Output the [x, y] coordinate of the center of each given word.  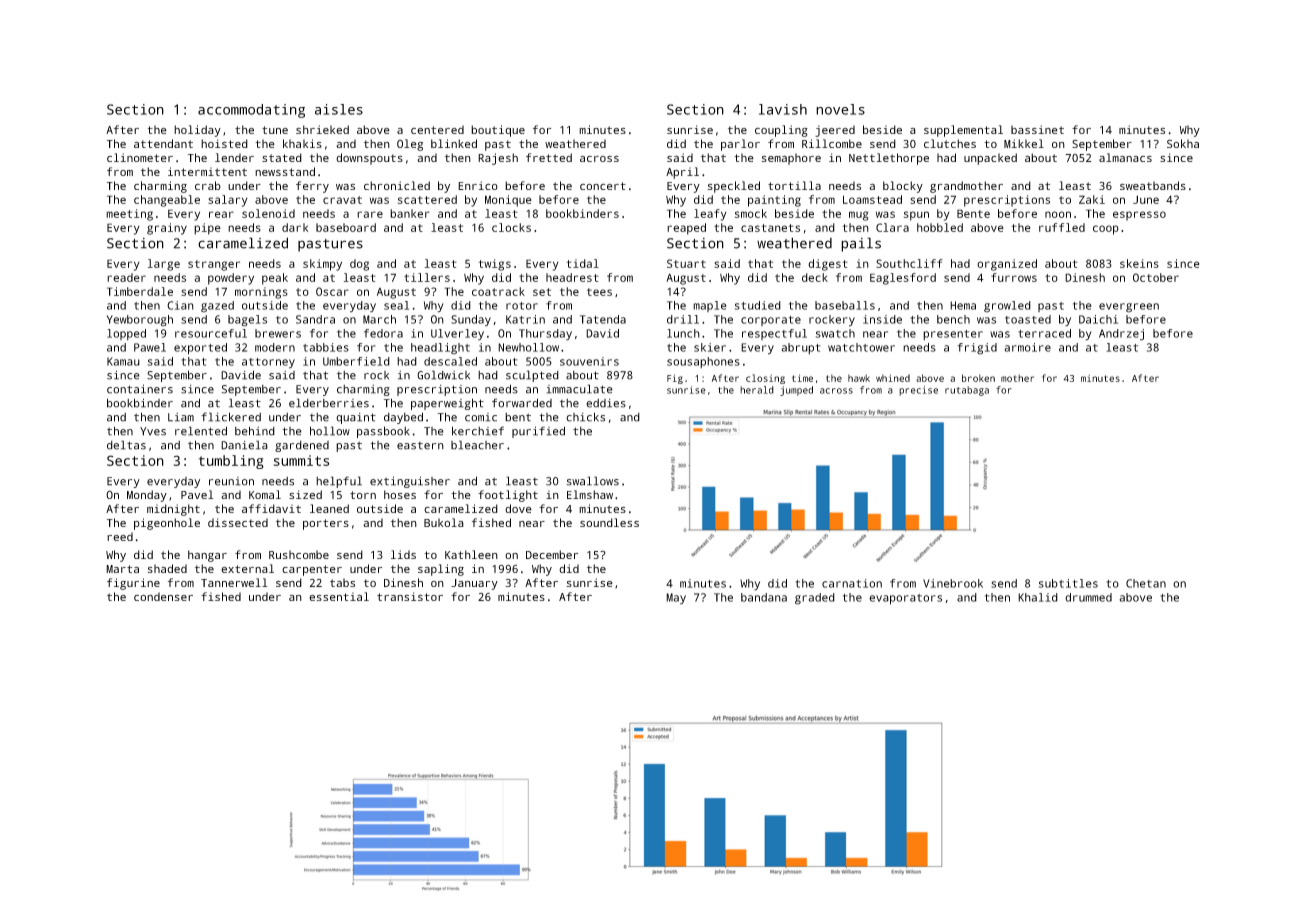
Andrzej [1121, 335]
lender [234, 157]
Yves [153, 431]
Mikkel [1024, 143]
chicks [585, 417]
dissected [238, 522]
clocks [511, 227]
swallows [592, 481]
